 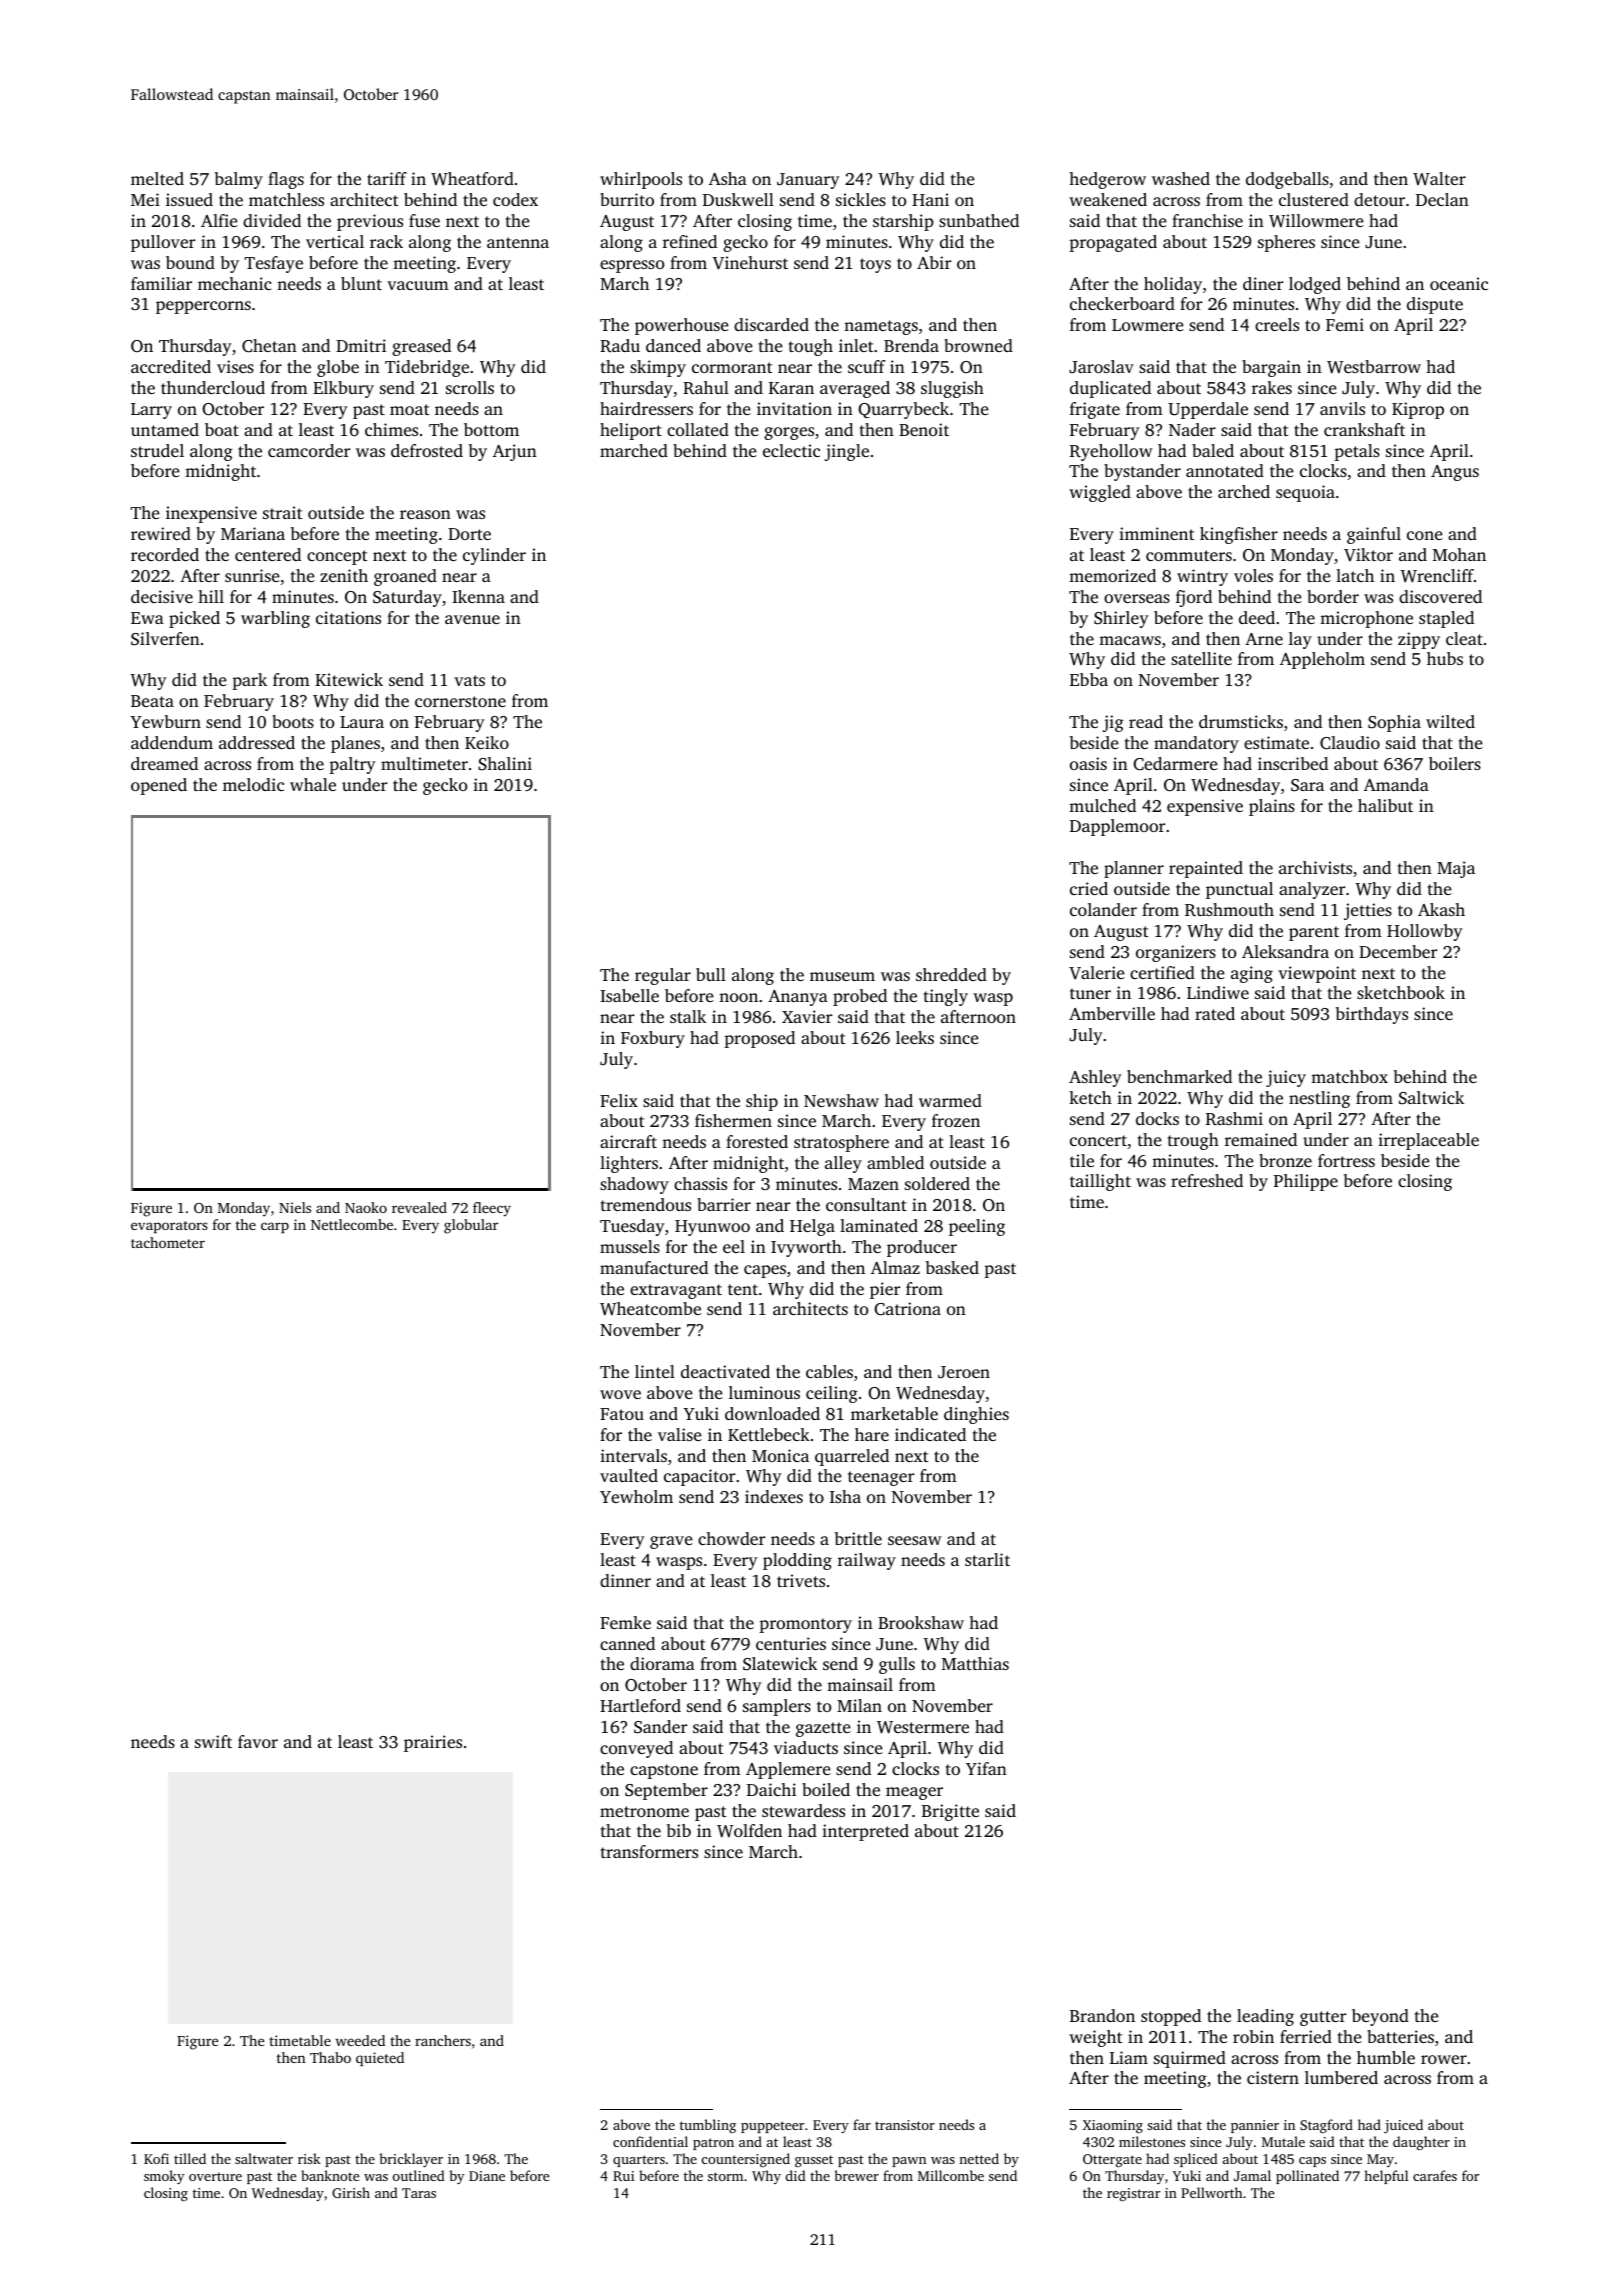 I want to click on dinghies, so click(x=976, y=1415).
